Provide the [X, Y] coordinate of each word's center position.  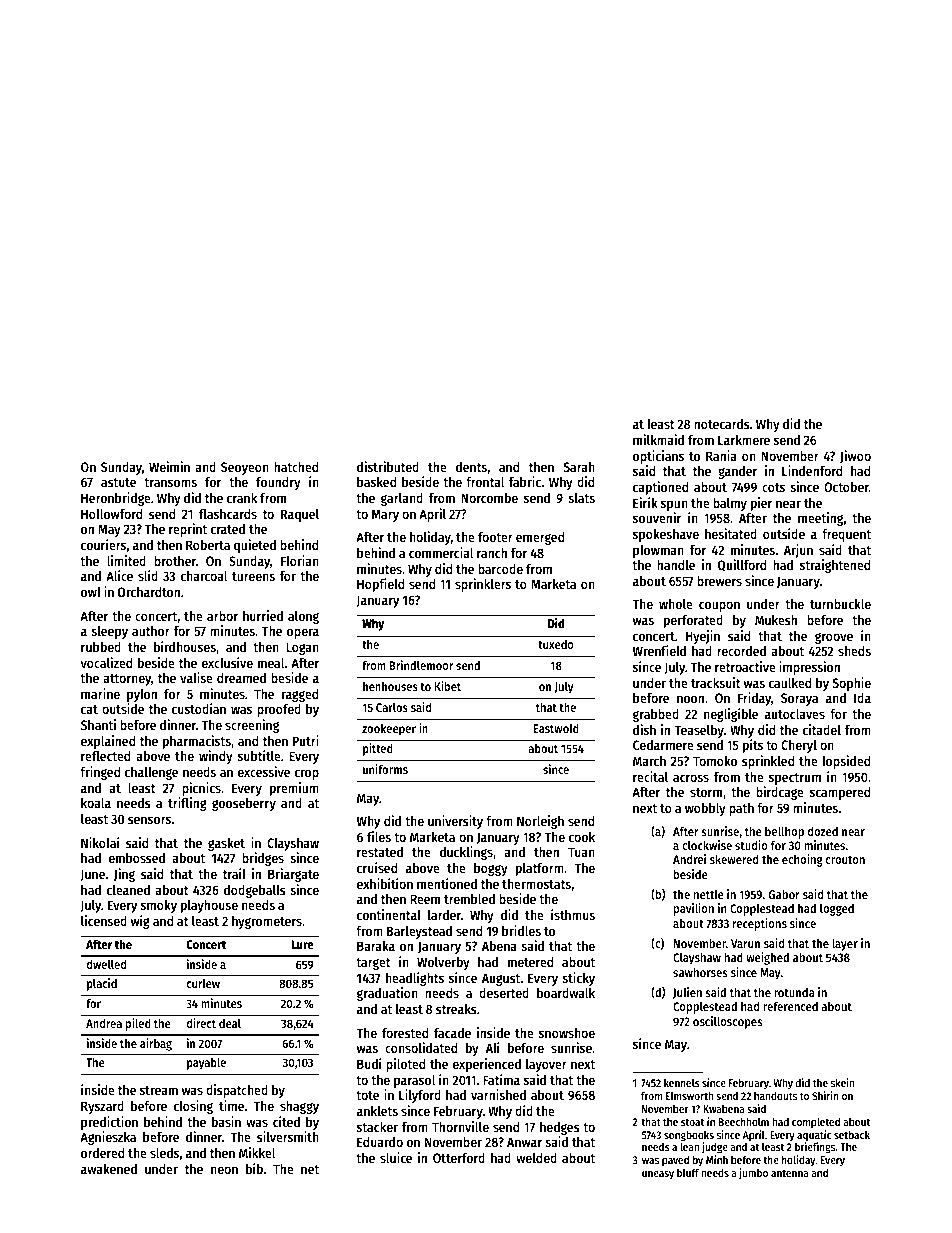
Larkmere [744, 440]
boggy [491, 869]
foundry [278, 483]
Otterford [459, 1158]
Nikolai [100, 842]
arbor [222, 616]
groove [834, 638]
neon [224, 1170]
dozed [823, 831]
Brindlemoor [422, 665]
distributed [388, 466]
